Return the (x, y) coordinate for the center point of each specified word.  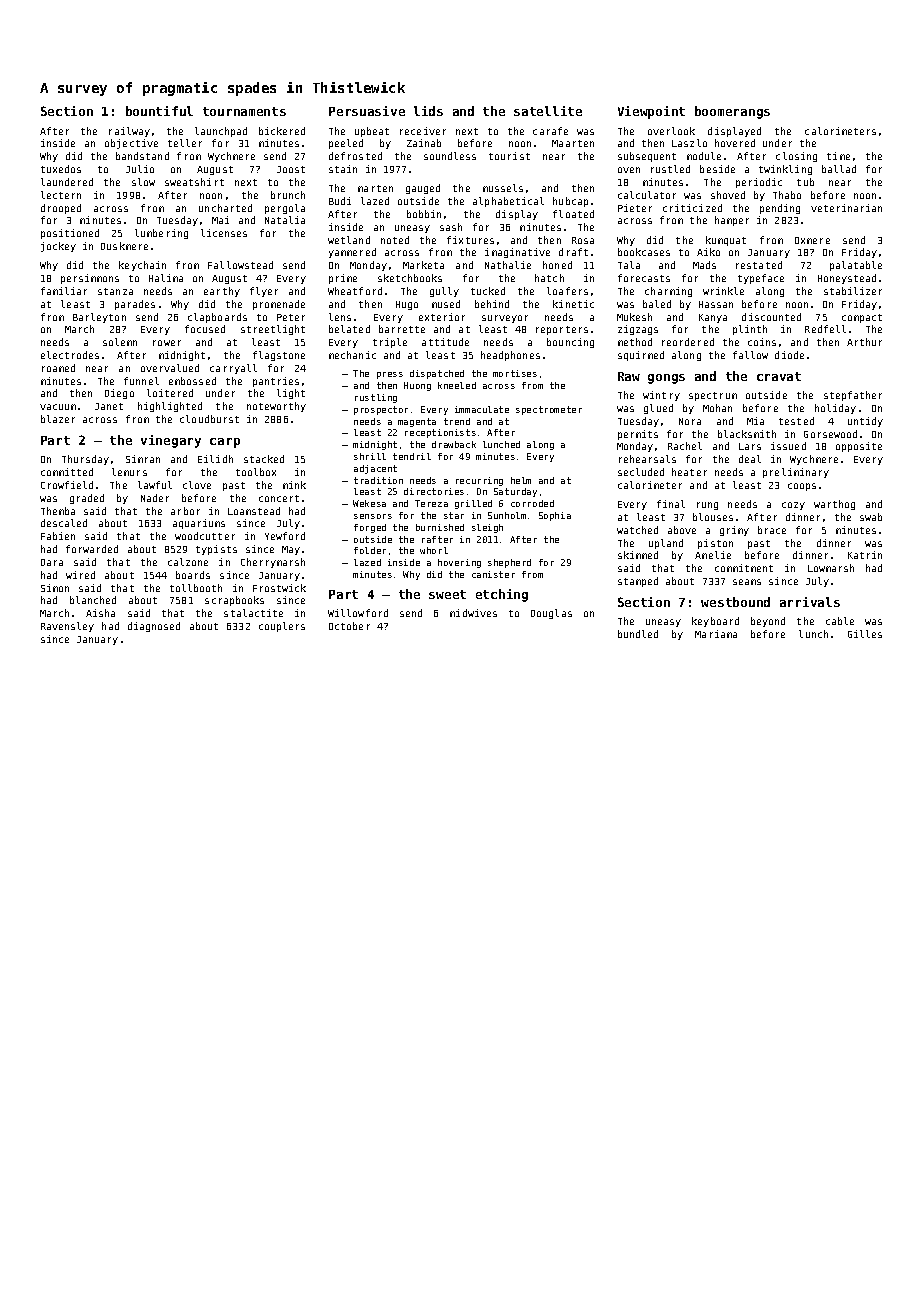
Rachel (685, 446)
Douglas (551, 614)
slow (143, 182)
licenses (224, 233)
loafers (567, 291)
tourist (509, 156)
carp (225, 443)
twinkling (785, 170)
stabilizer (853, 291)
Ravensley (67, 627)
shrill (370, 456)
